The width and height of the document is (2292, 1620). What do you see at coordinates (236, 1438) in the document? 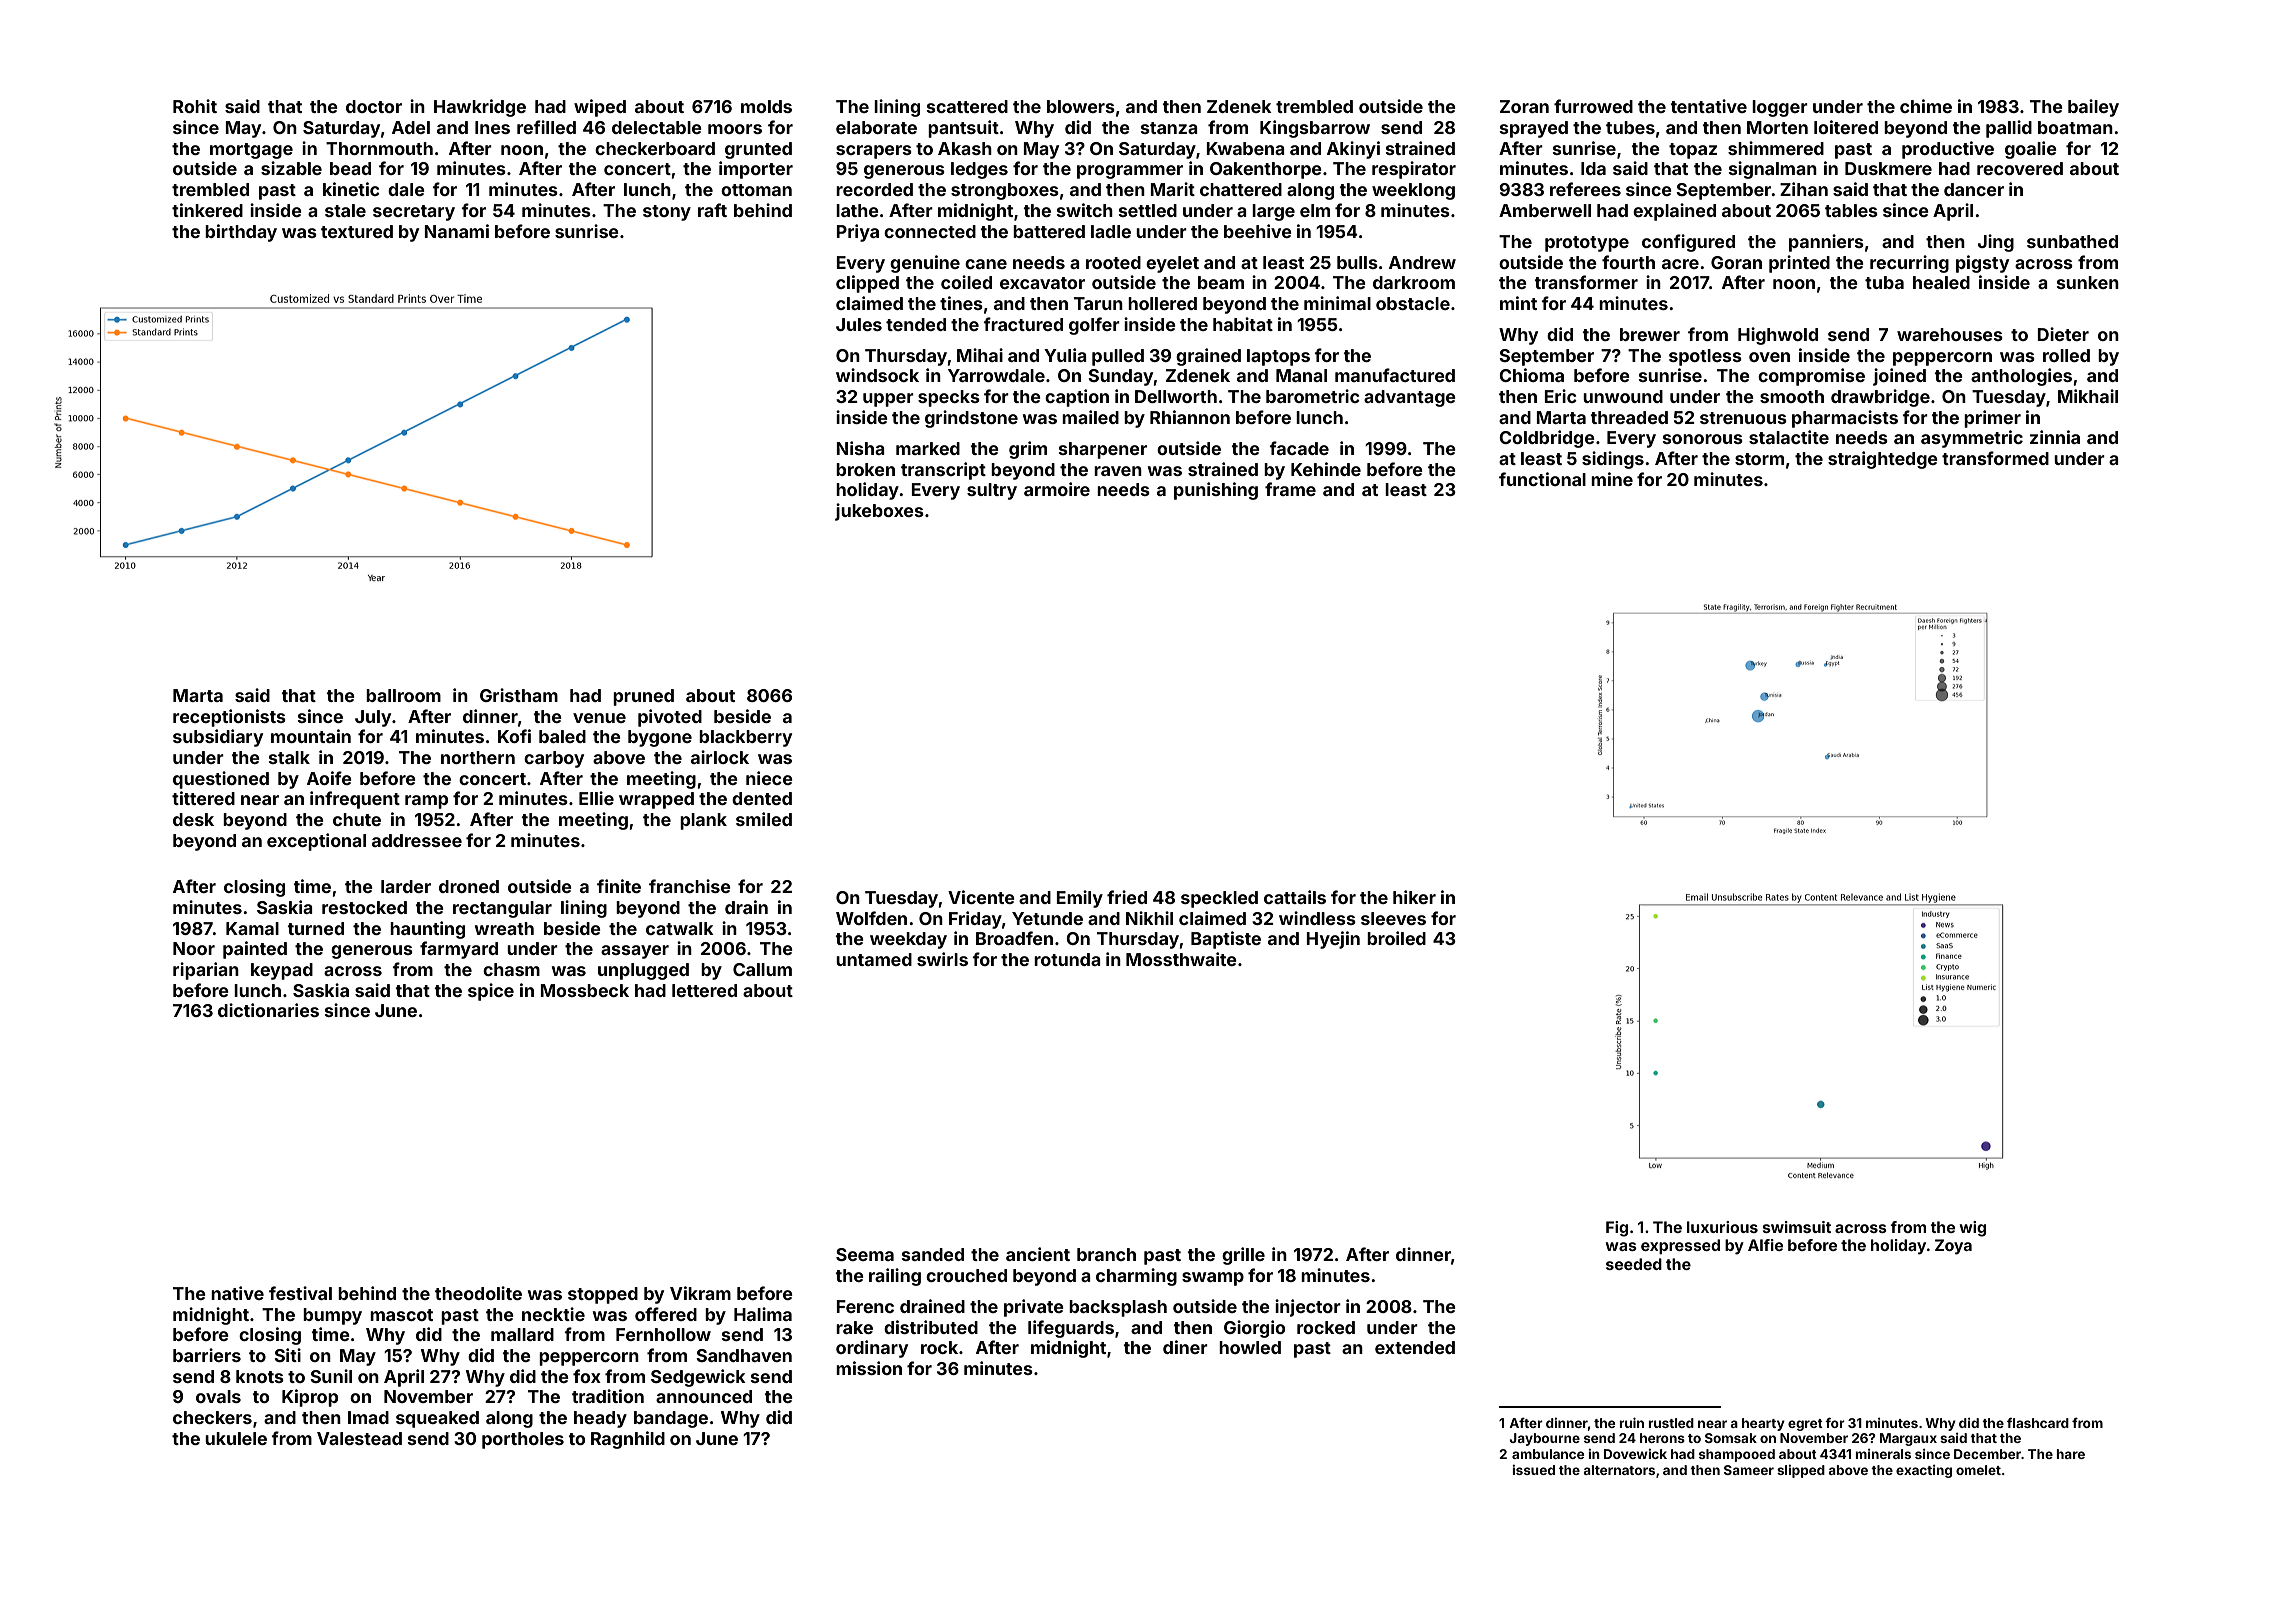
I see `ukulele` at bounding box center [236, 1438].
